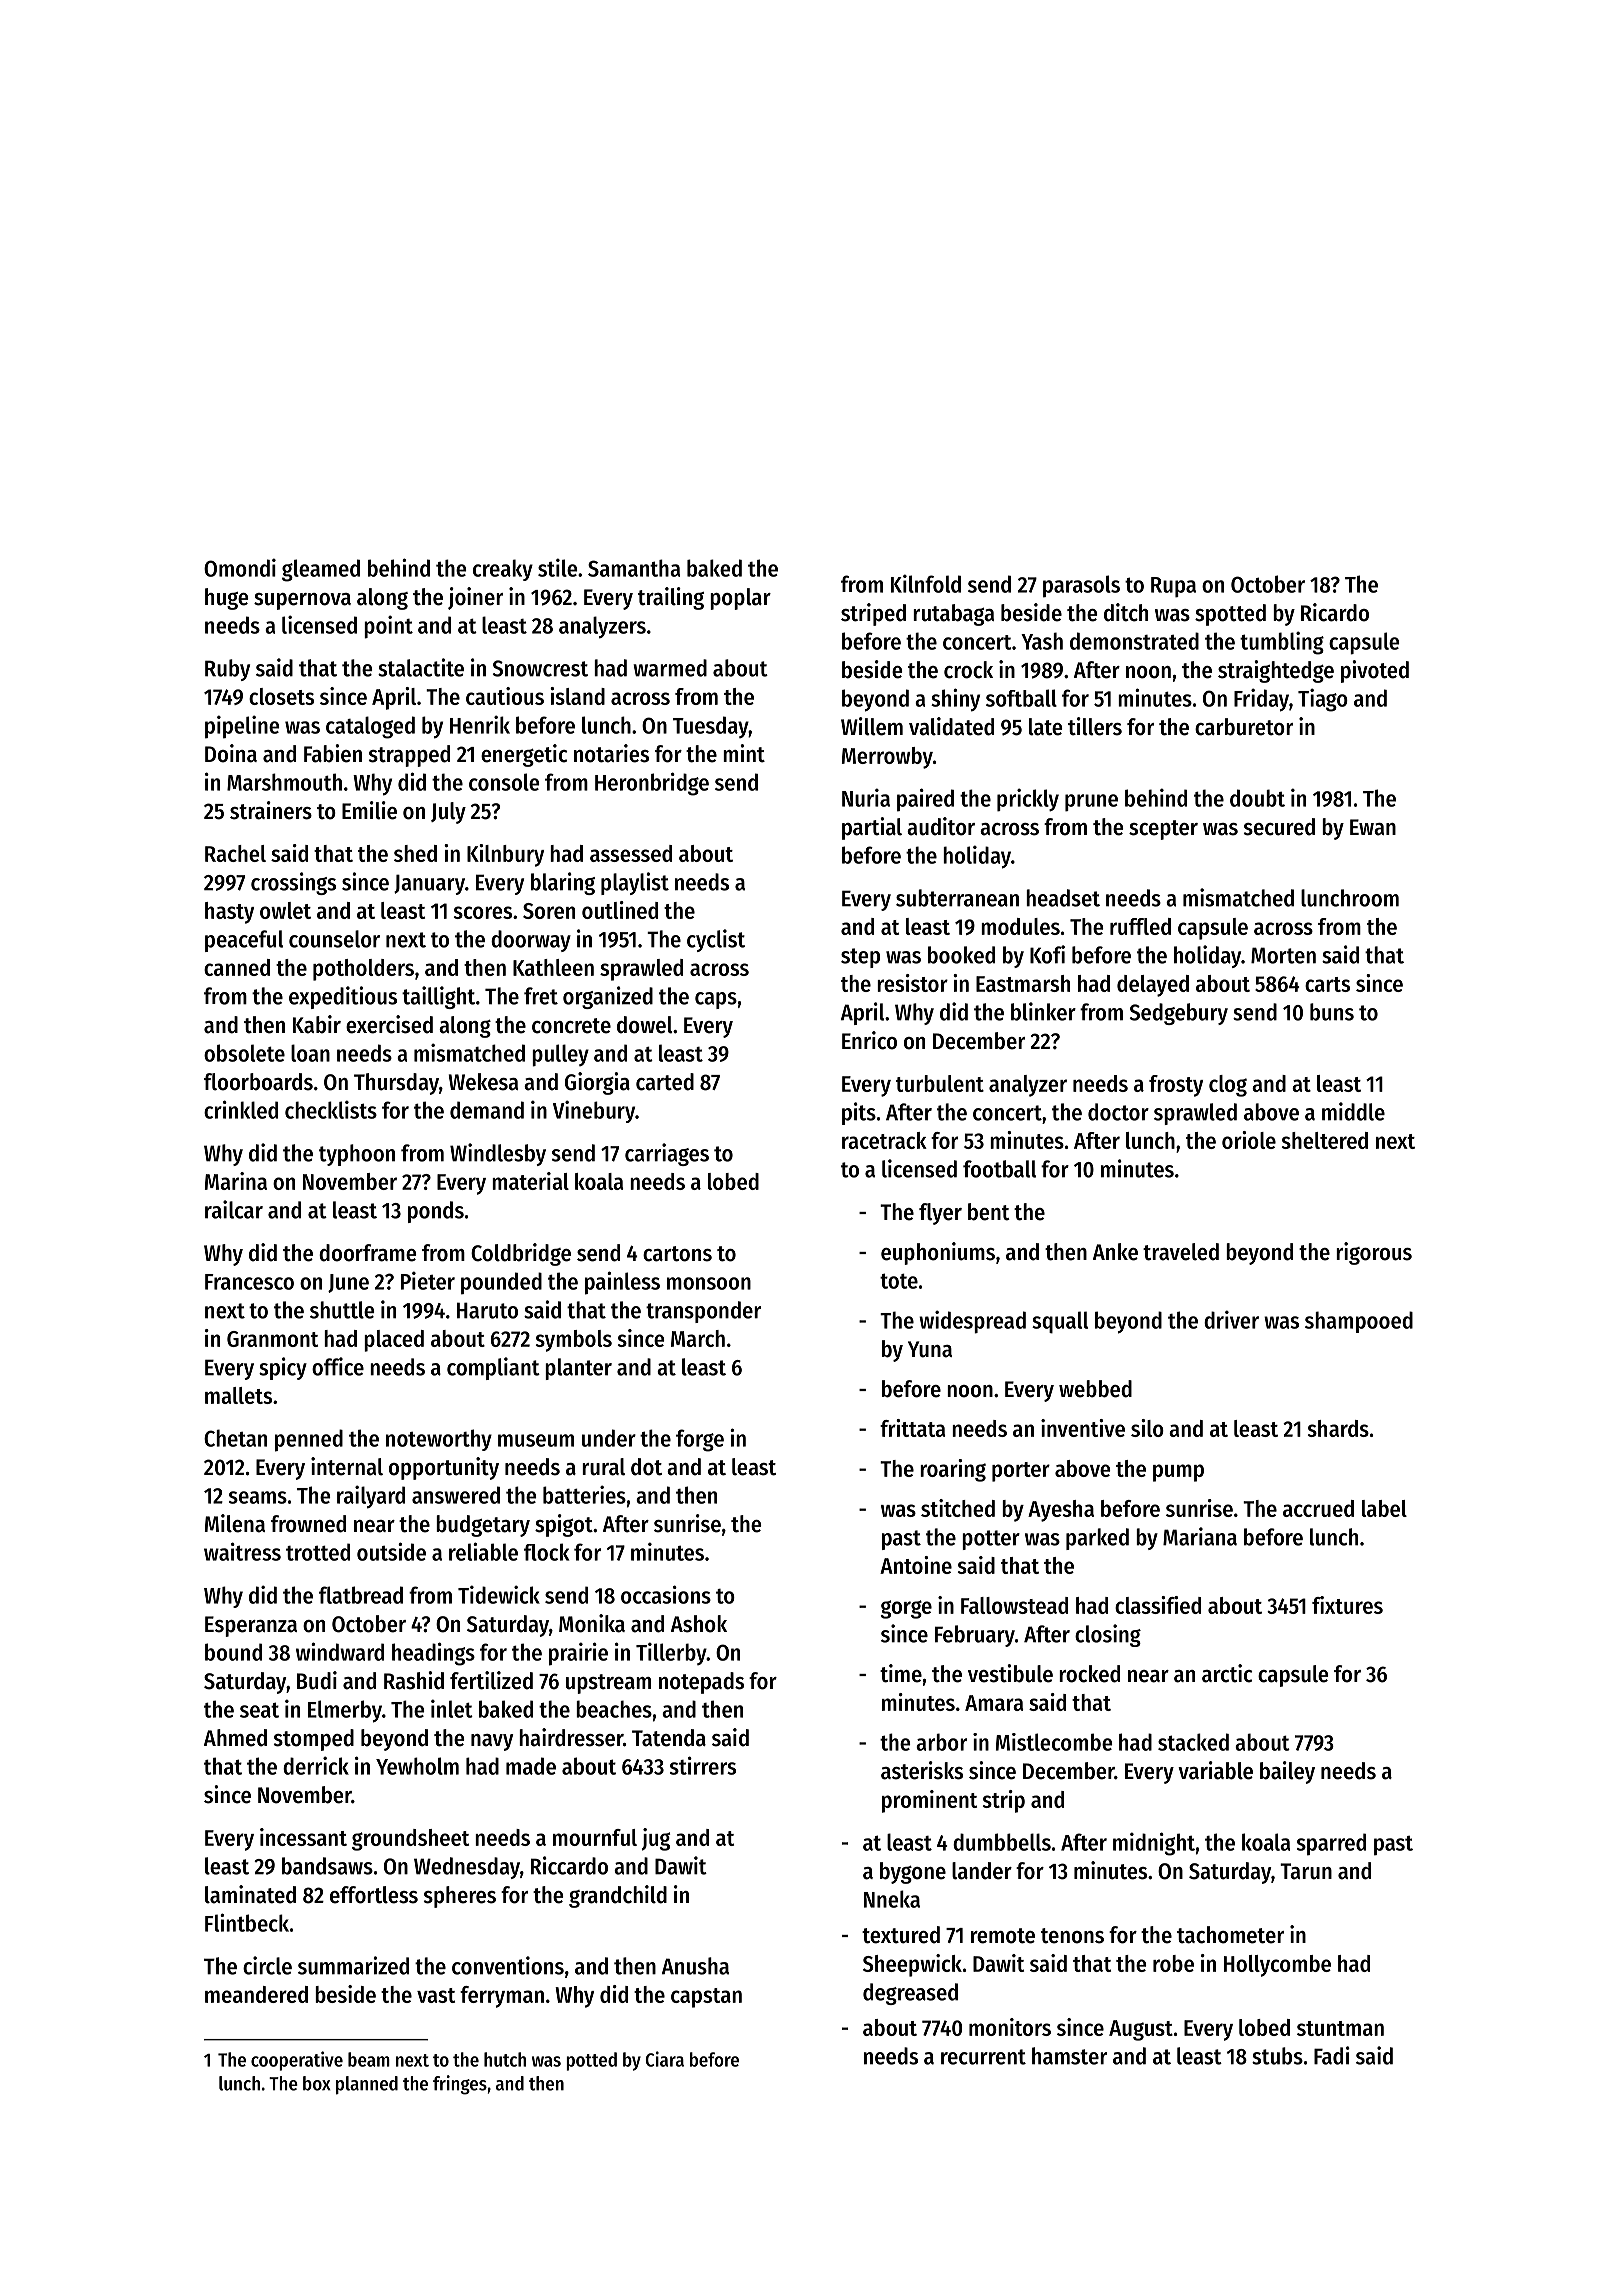 The height and width of the screenshot is (2292, 1620). I want to click on recurrent, so click(983, 2057).
